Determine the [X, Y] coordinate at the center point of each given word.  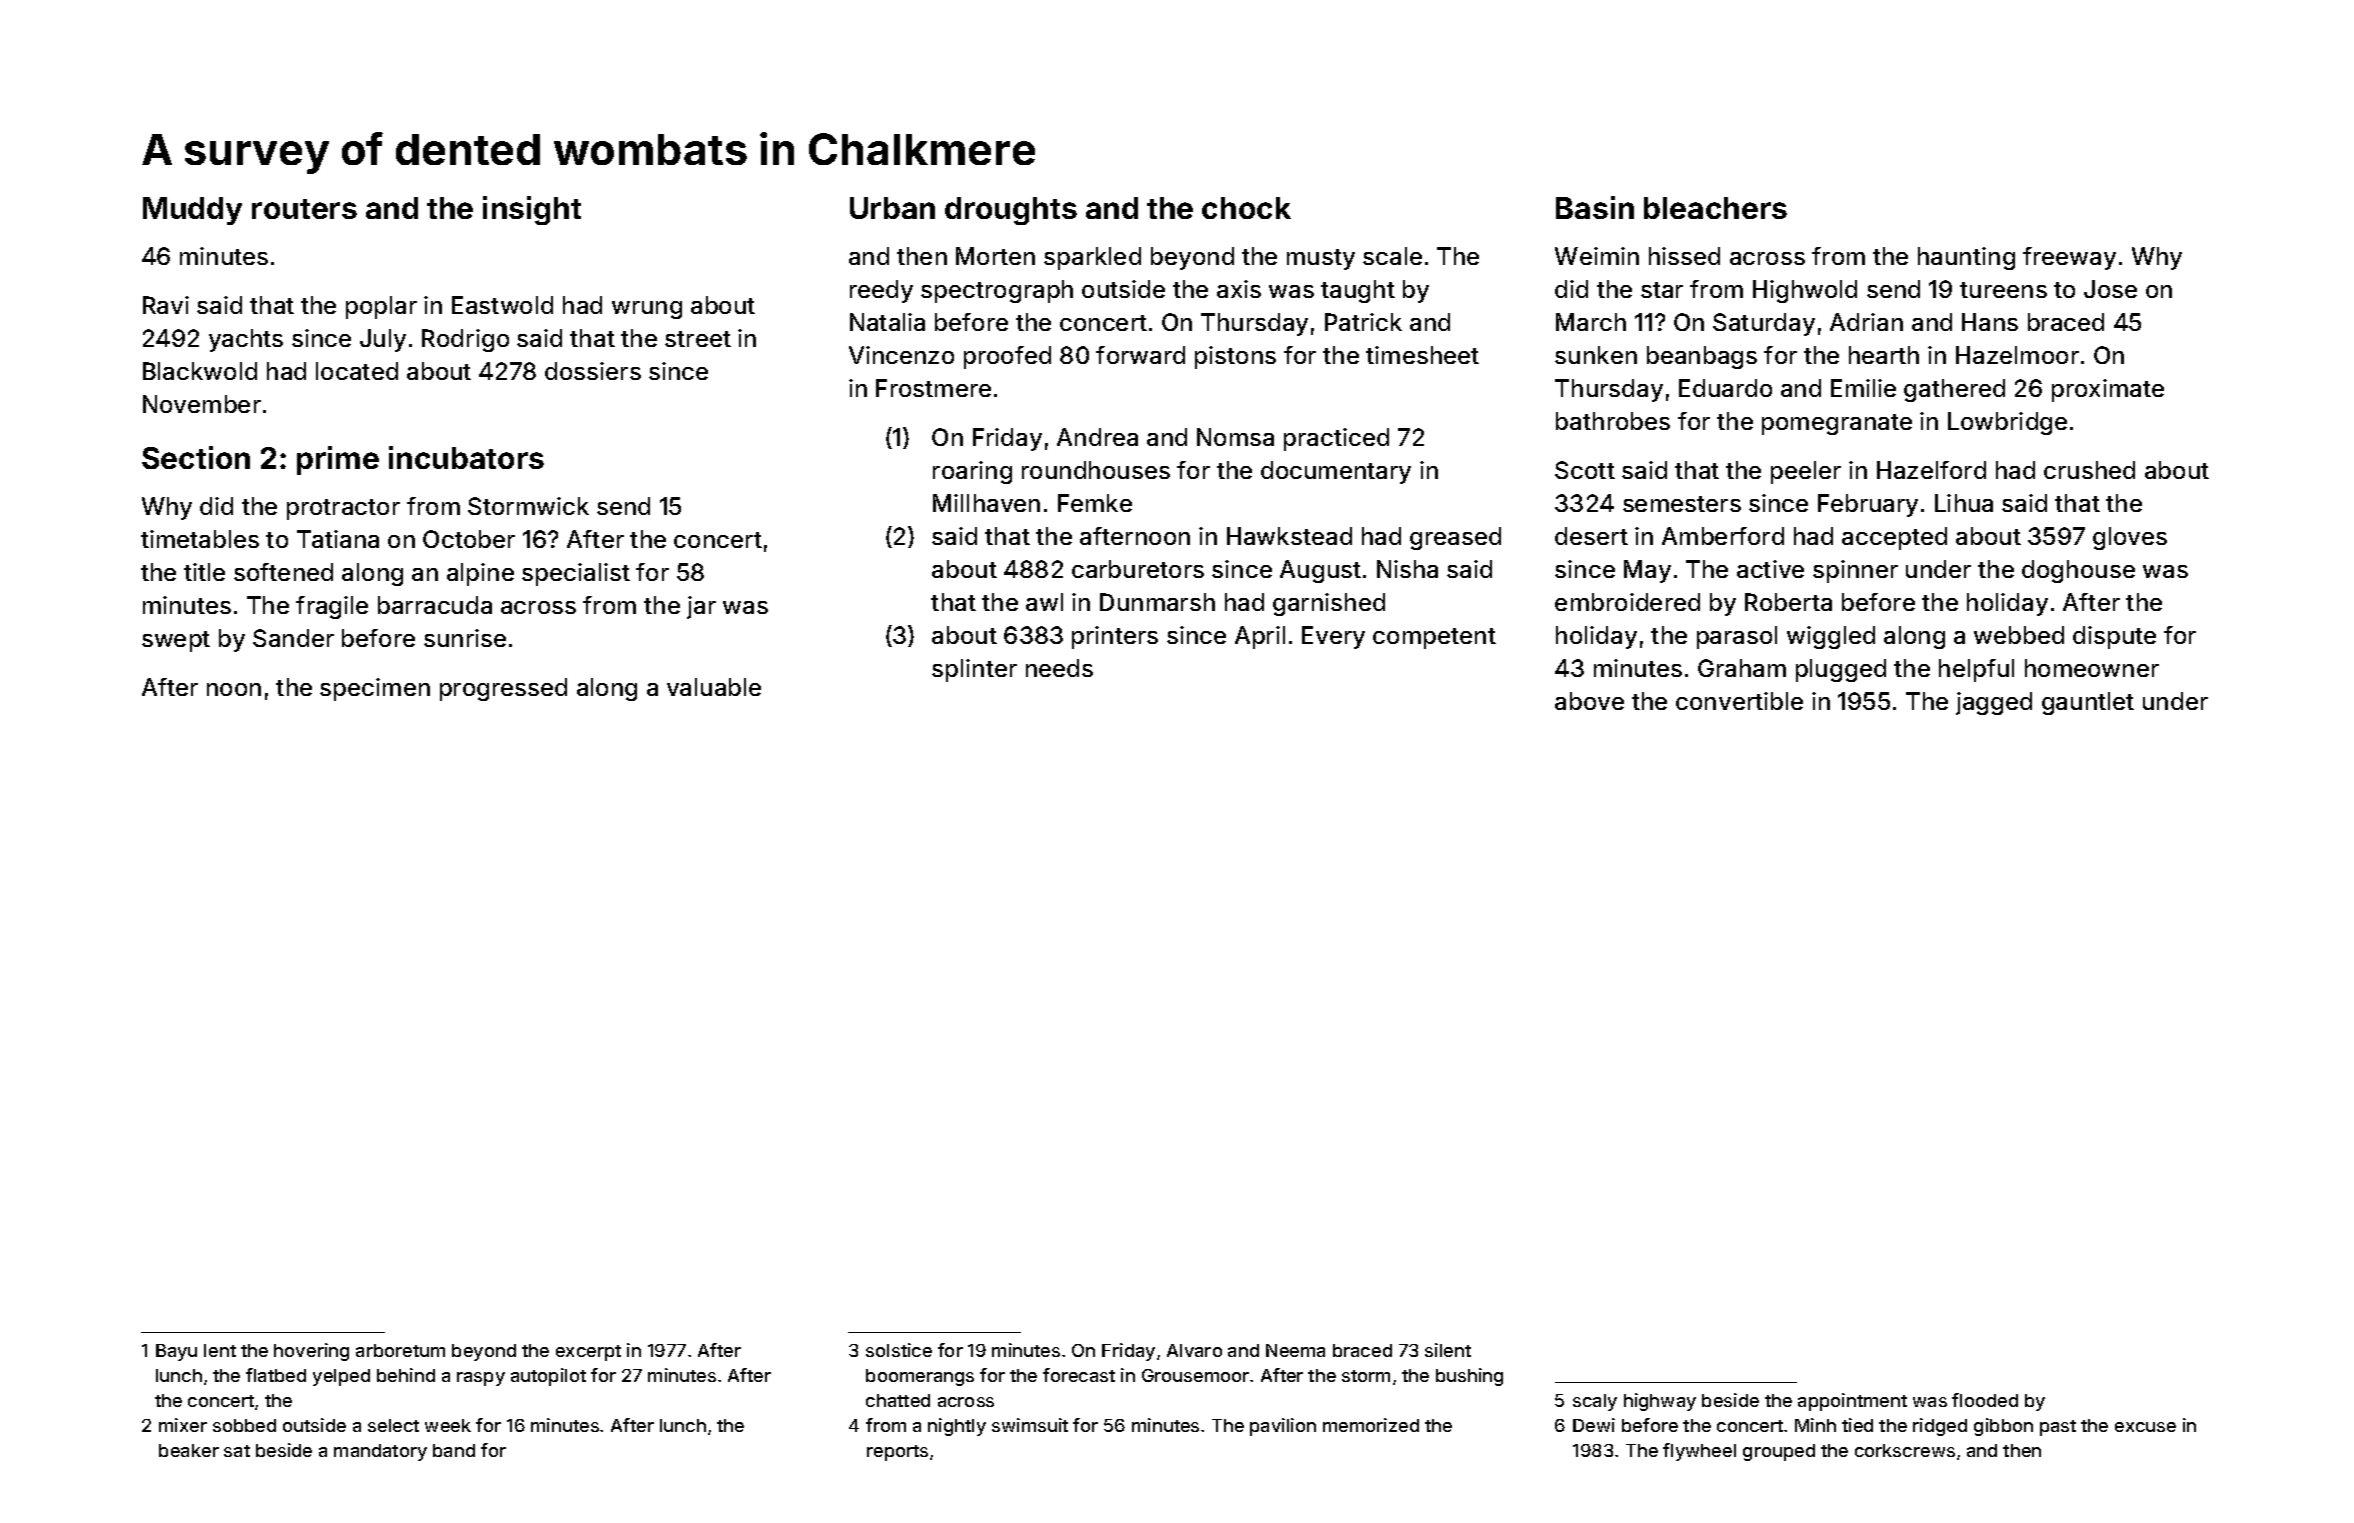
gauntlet [2088, 703]
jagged [1994, 703]
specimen [375, 689]
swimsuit [1030, 1425]
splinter [974, 670]
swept [176, 641]
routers [304, 209]
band [454, 1450]
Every [1333, 637]
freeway [2069, 258]
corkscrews [1905, 1450]
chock [1246, 208]
